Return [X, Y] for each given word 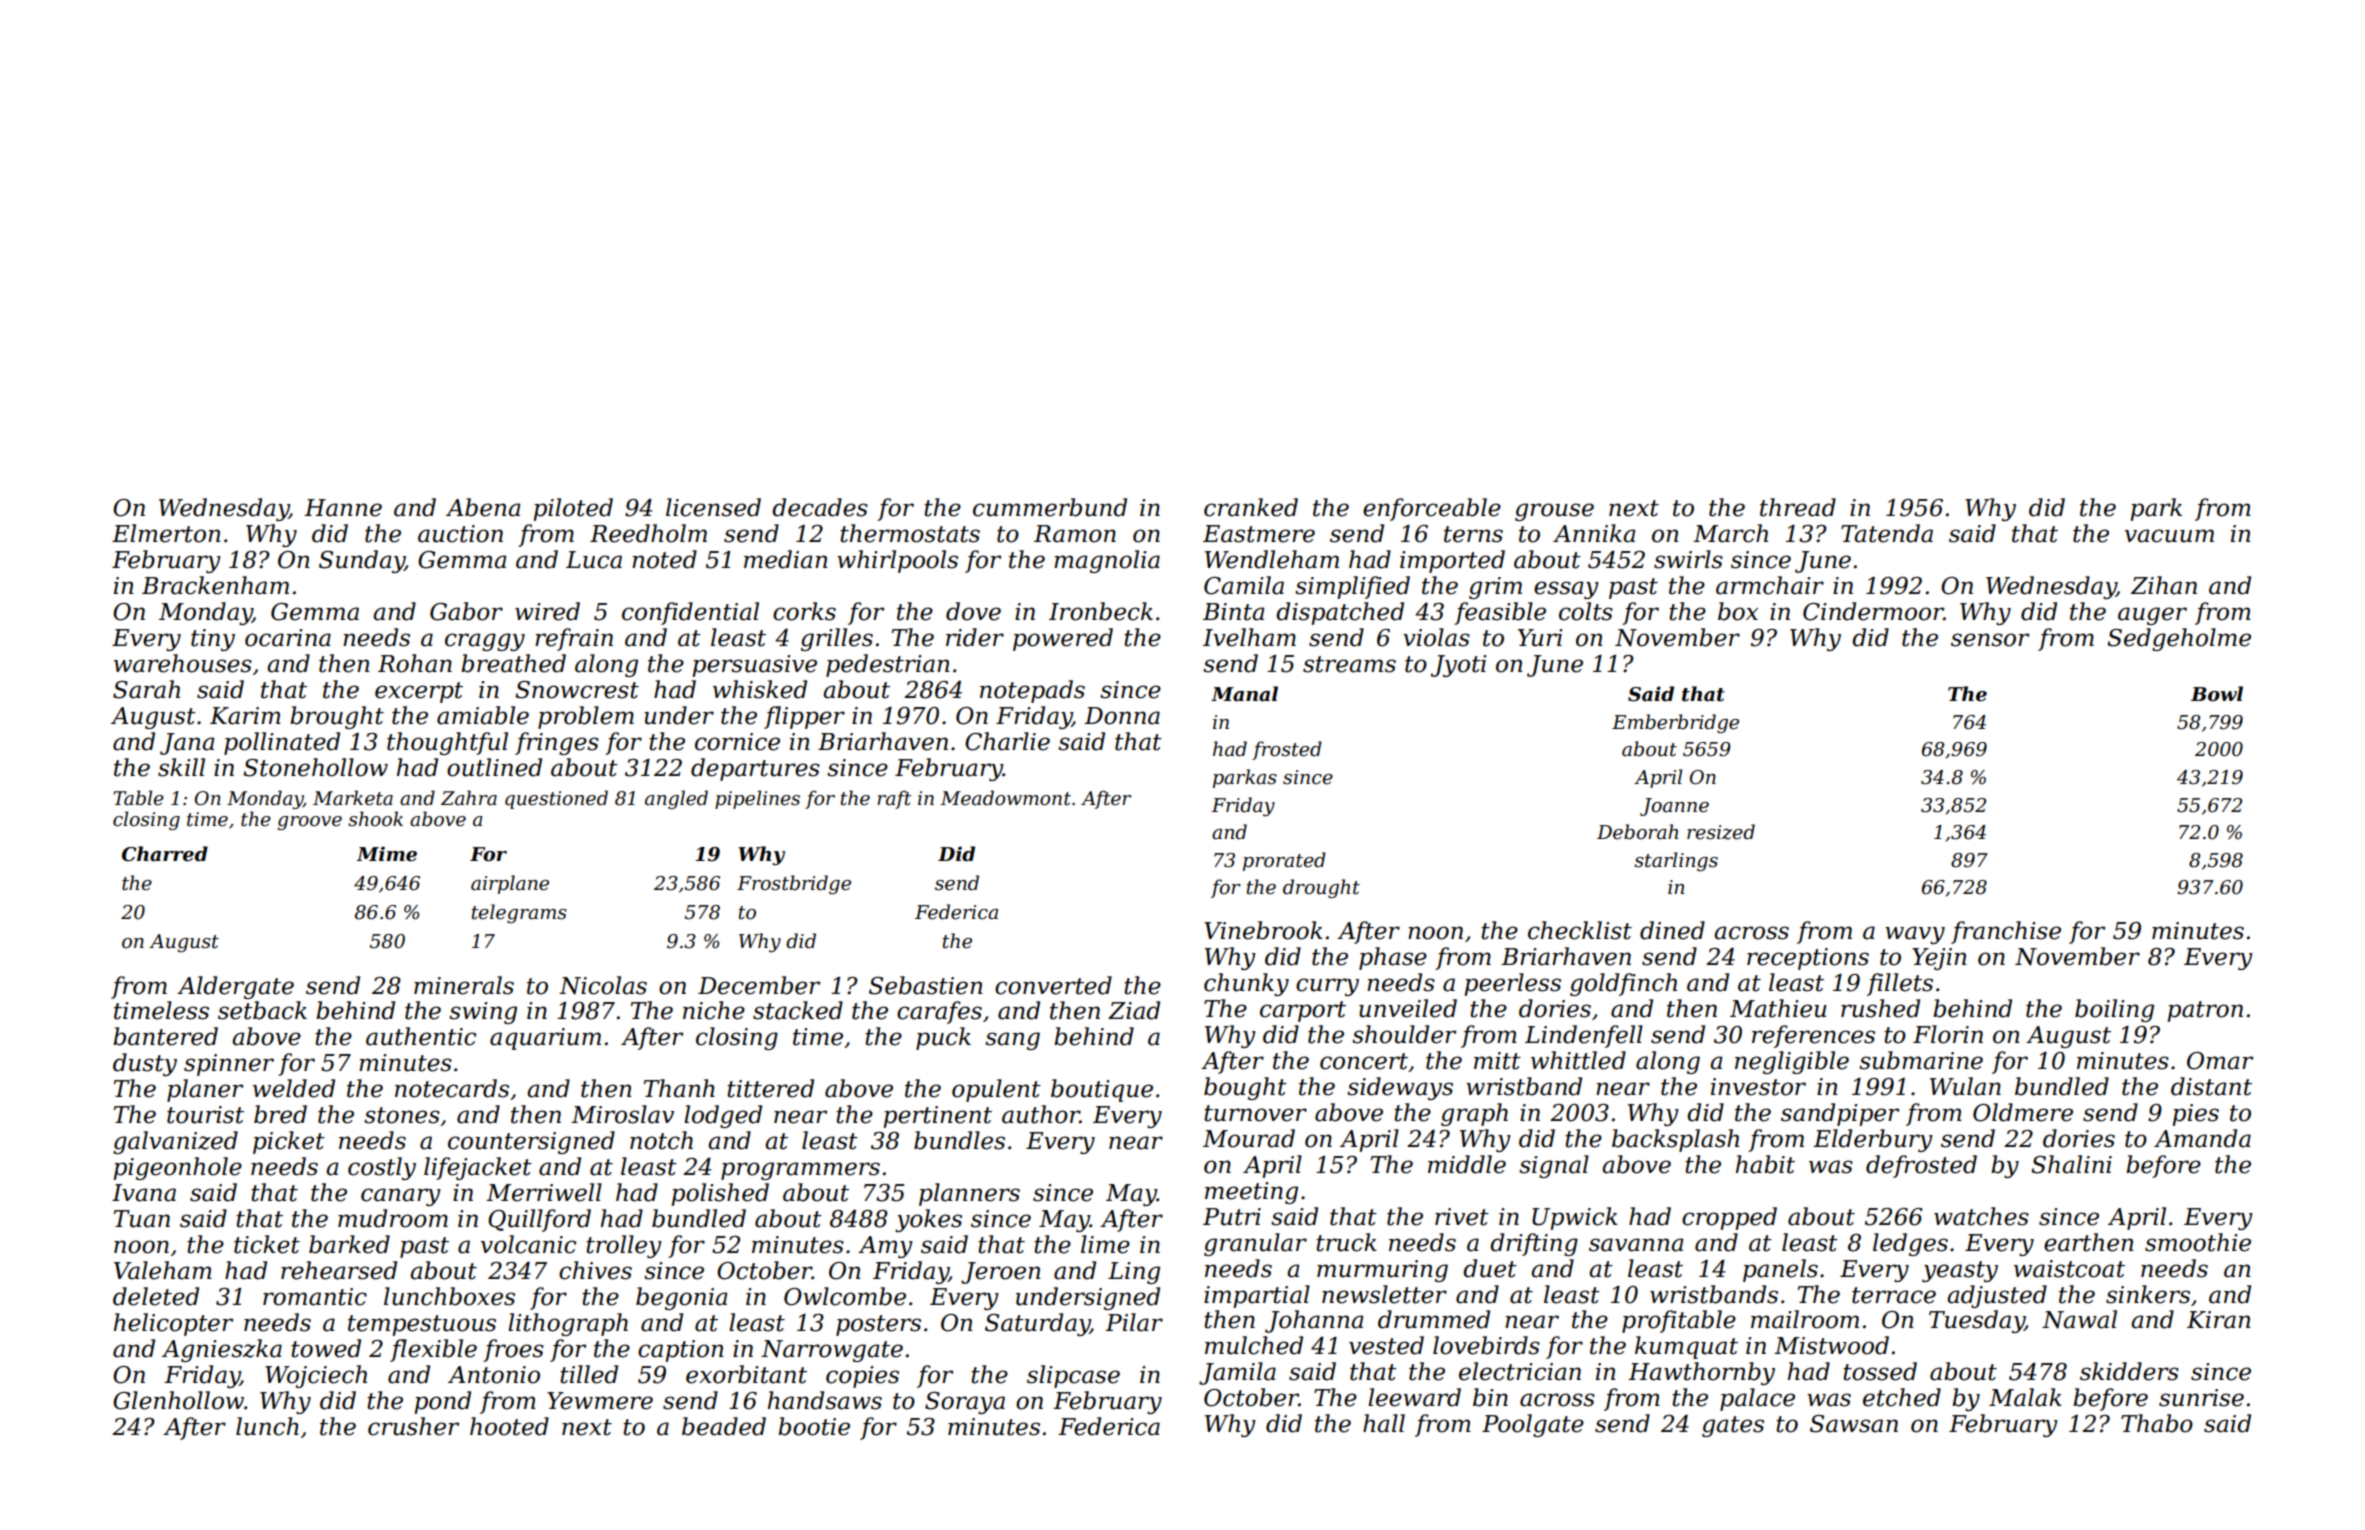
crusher [413, 1426]
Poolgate [1533, 1425]
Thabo [2157, 1423]
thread [1798, 507]
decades [820, 507]
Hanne [343, 508]
